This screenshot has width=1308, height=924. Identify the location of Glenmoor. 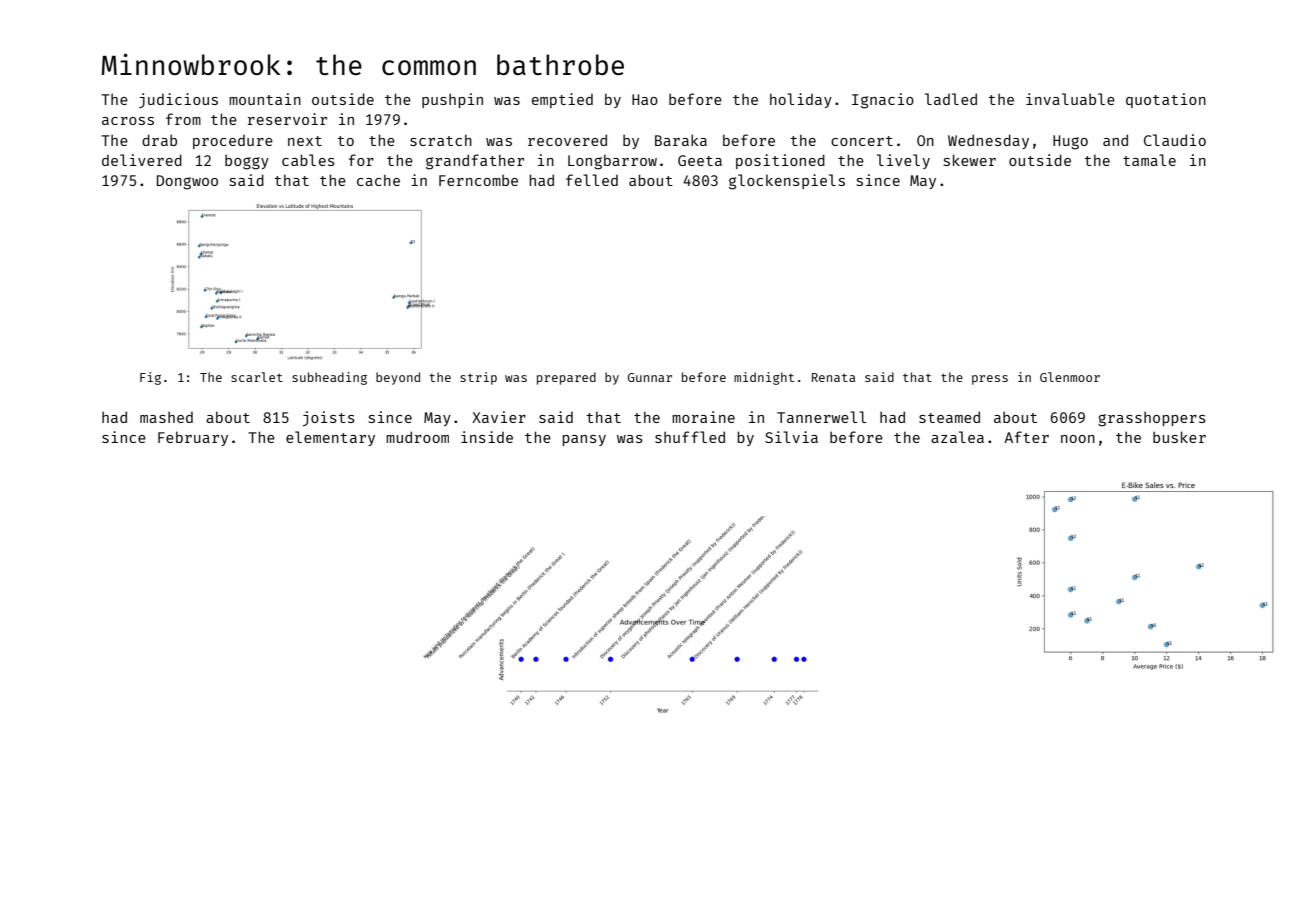
(1070, 377).
